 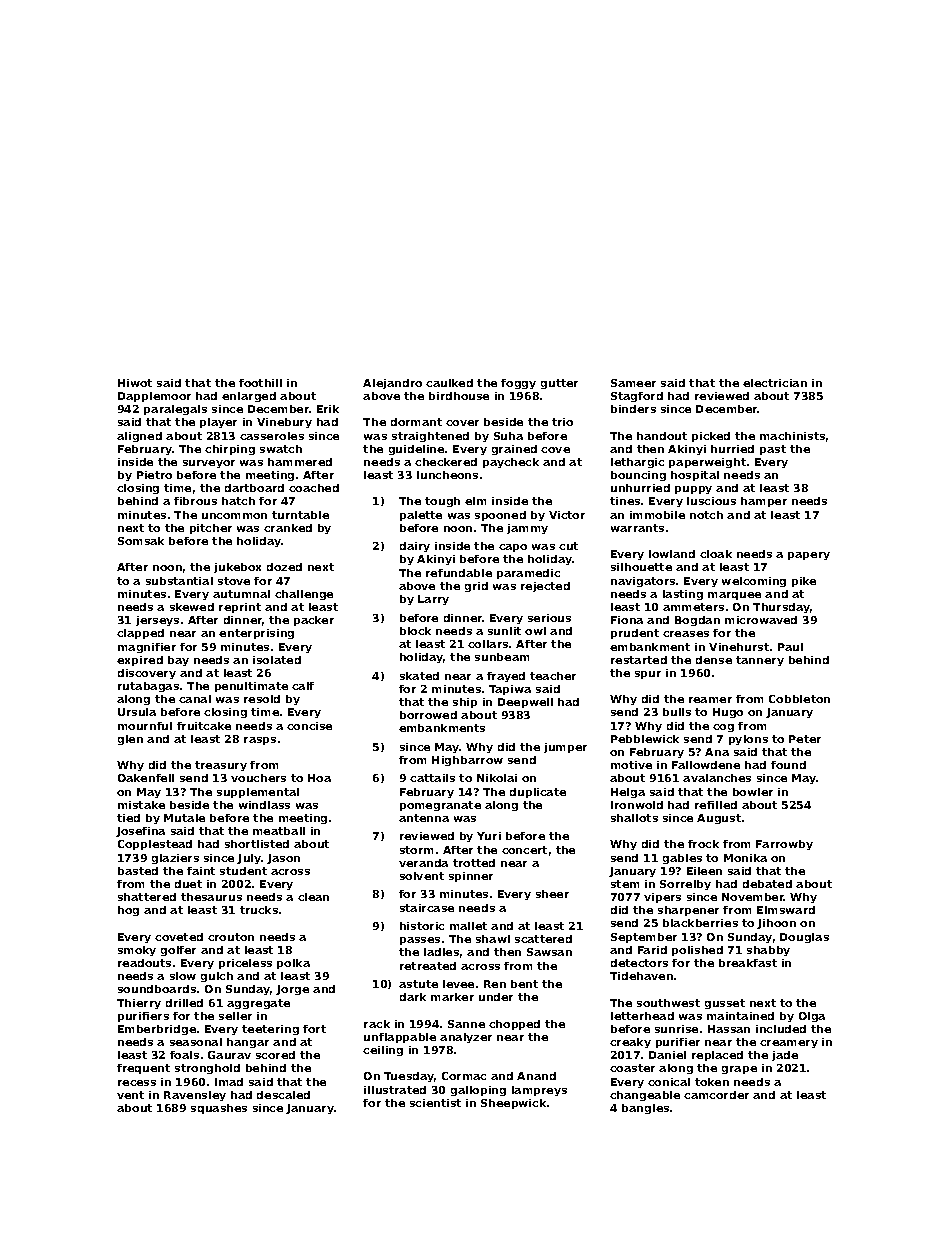 I want to click on Thursday, so click(x=781, y=608).
